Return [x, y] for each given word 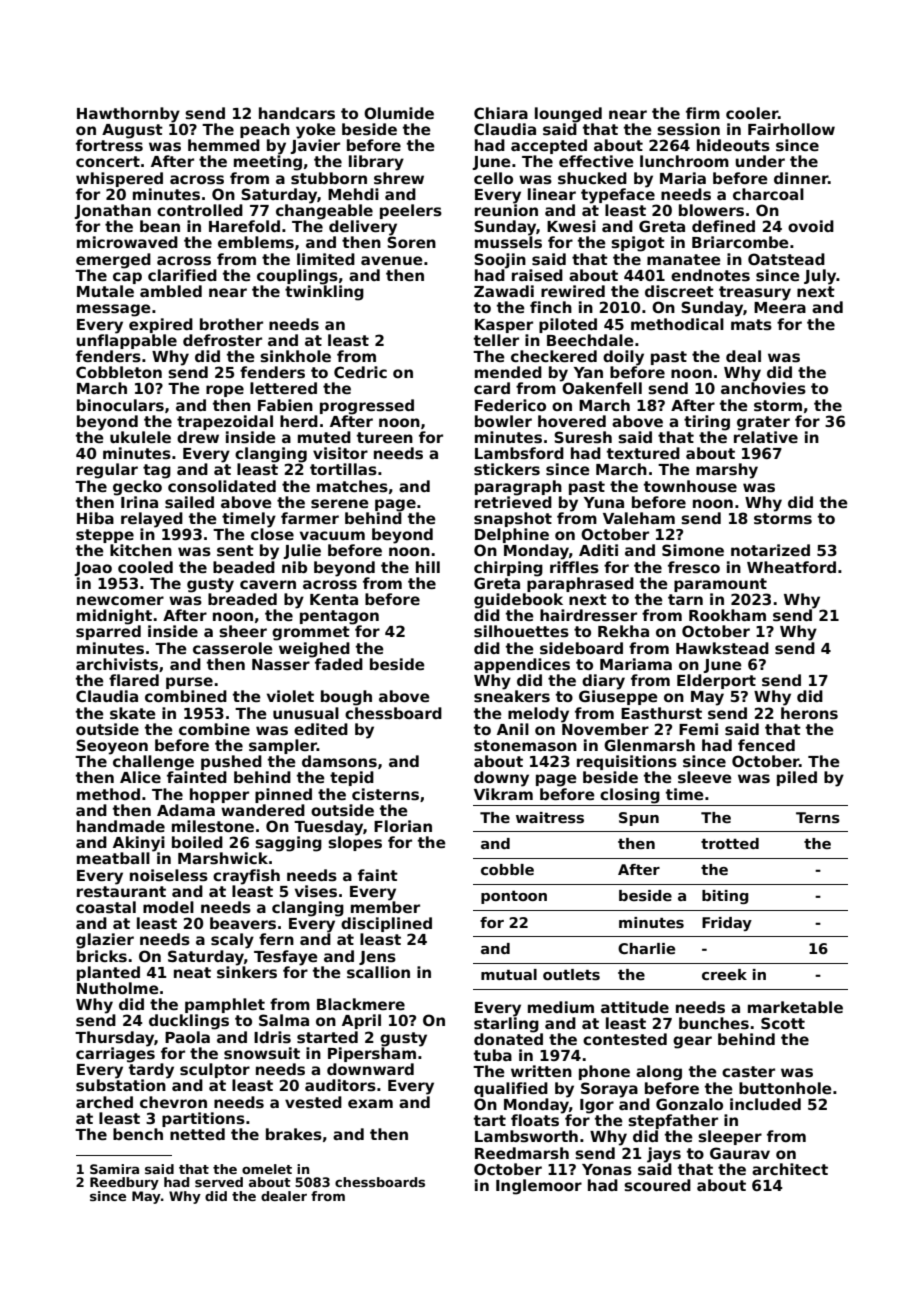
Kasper [504, 326]
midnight [114, 617]
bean [160, 226]
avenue [392, 260]
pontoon [514, 897]
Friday [727, 924]
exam [370, 1103]
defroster [222, 340]
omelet [267, 1169]
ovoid [811, 226]
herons [809, 713]
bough [346, 698]
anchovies [763, 388]
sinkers [247, 972]
